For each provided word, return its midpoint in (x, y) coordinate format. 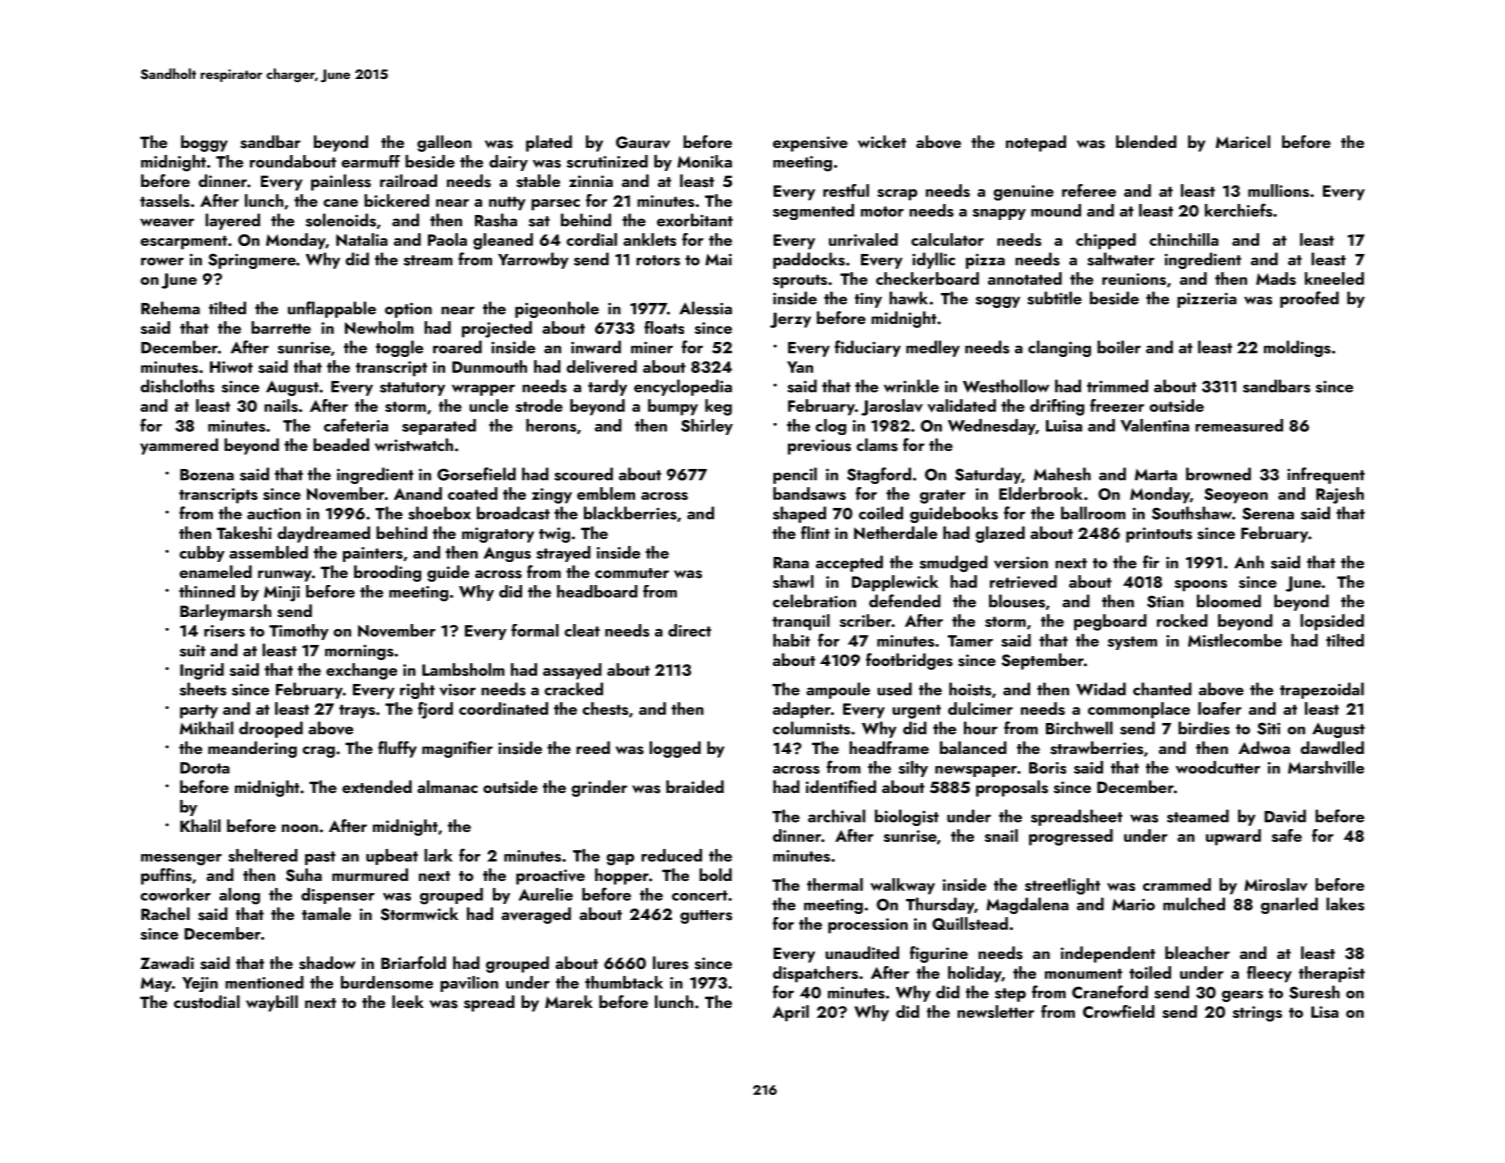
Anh (1249, 562)
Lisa (1325, 1012)
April (791, 1013)
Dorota (205, 768)
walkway (902, 886)
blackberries (630, 513)
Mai (718, 260)
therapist (1332, 974)
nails (281, 405)
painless (341, 182)
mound (1056, 210)
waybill (272, 1003)
